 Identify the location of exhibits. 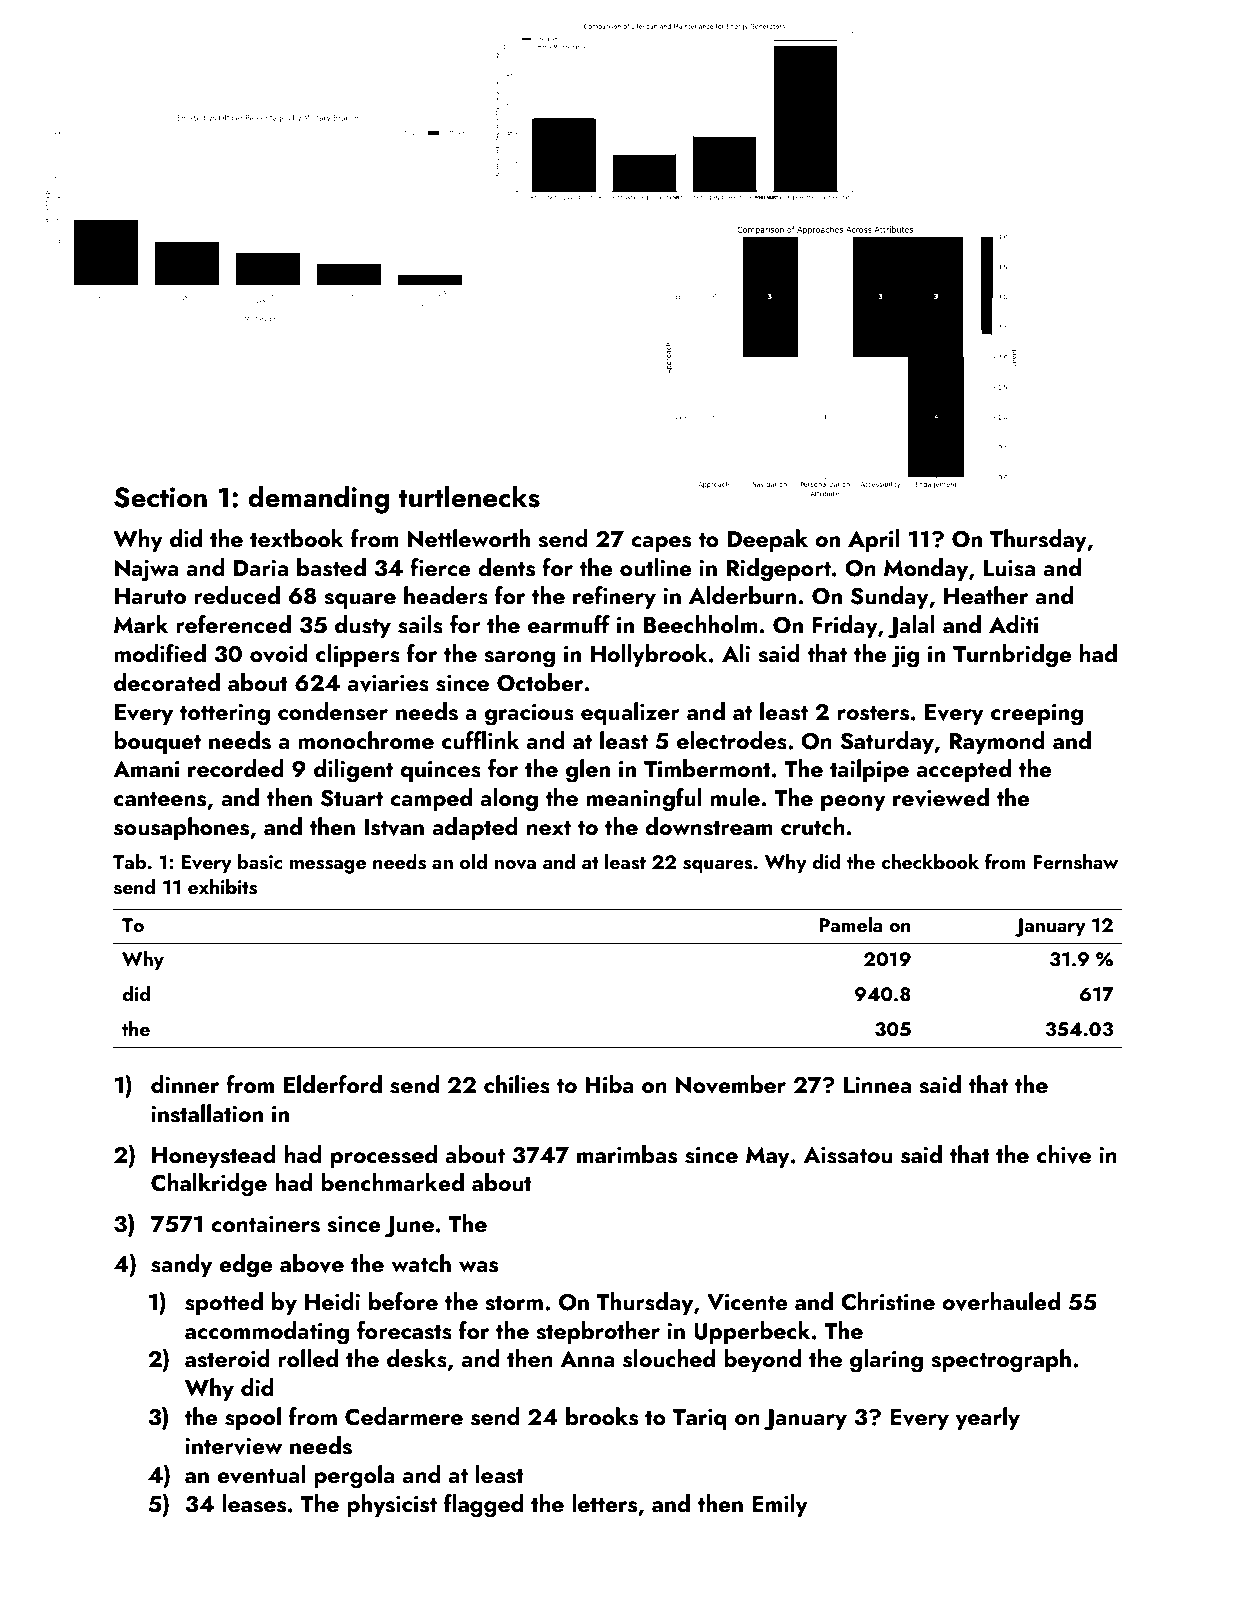
(222, 887).
